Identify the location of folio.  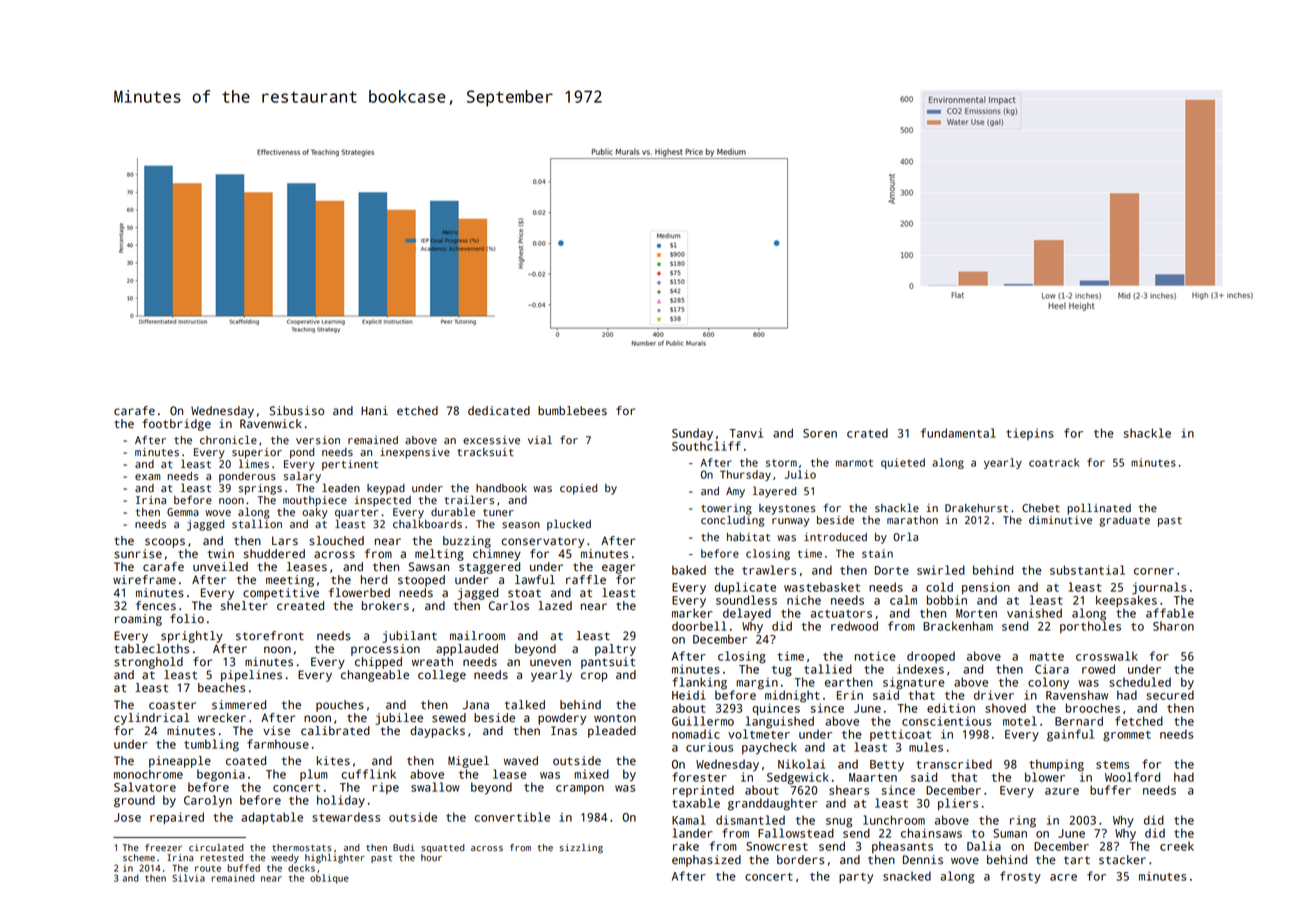
(187, 618).
